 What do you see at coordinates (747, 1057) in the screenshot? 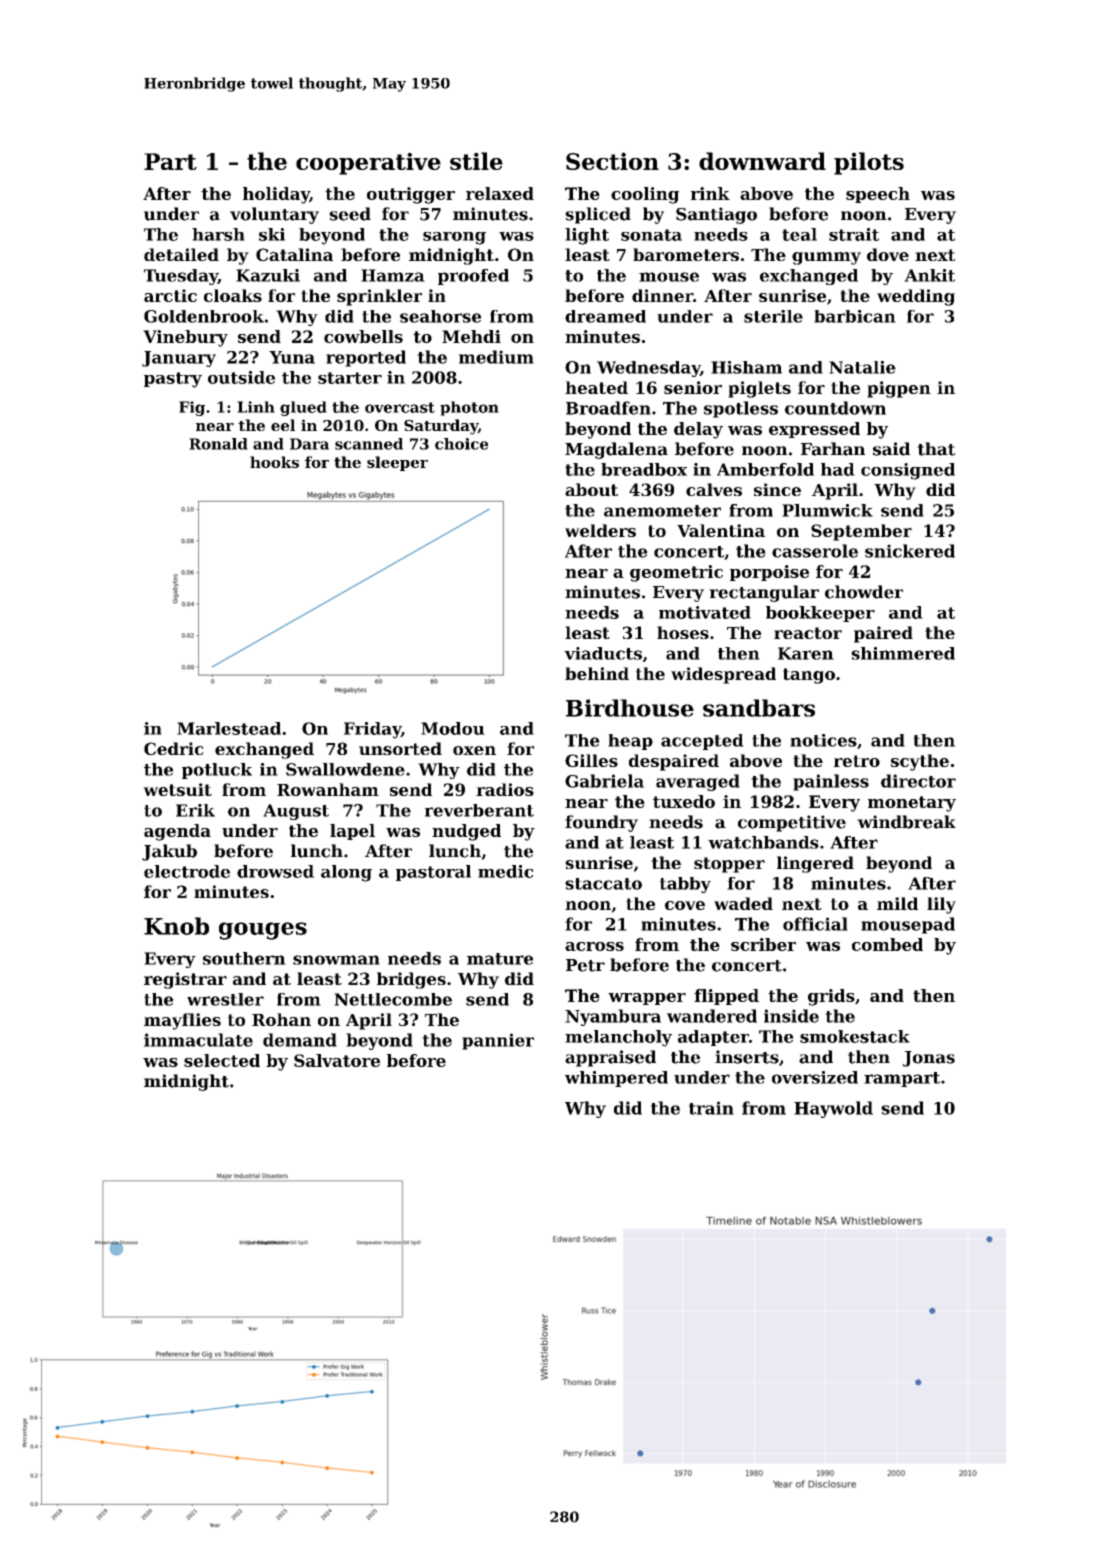
I see `inserts` at bounding box center [747, 1057].
